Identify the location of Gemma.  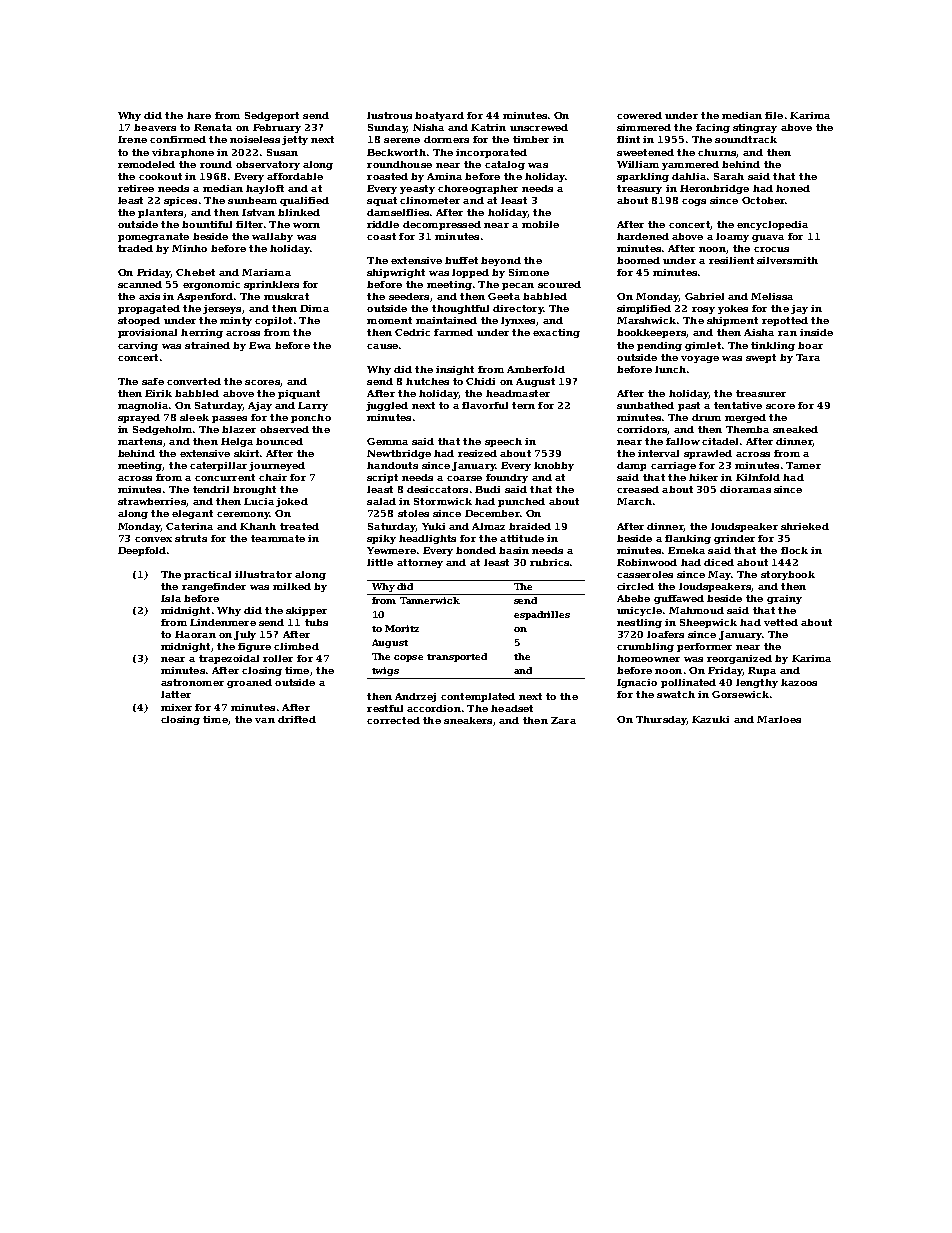
(387, 441).
